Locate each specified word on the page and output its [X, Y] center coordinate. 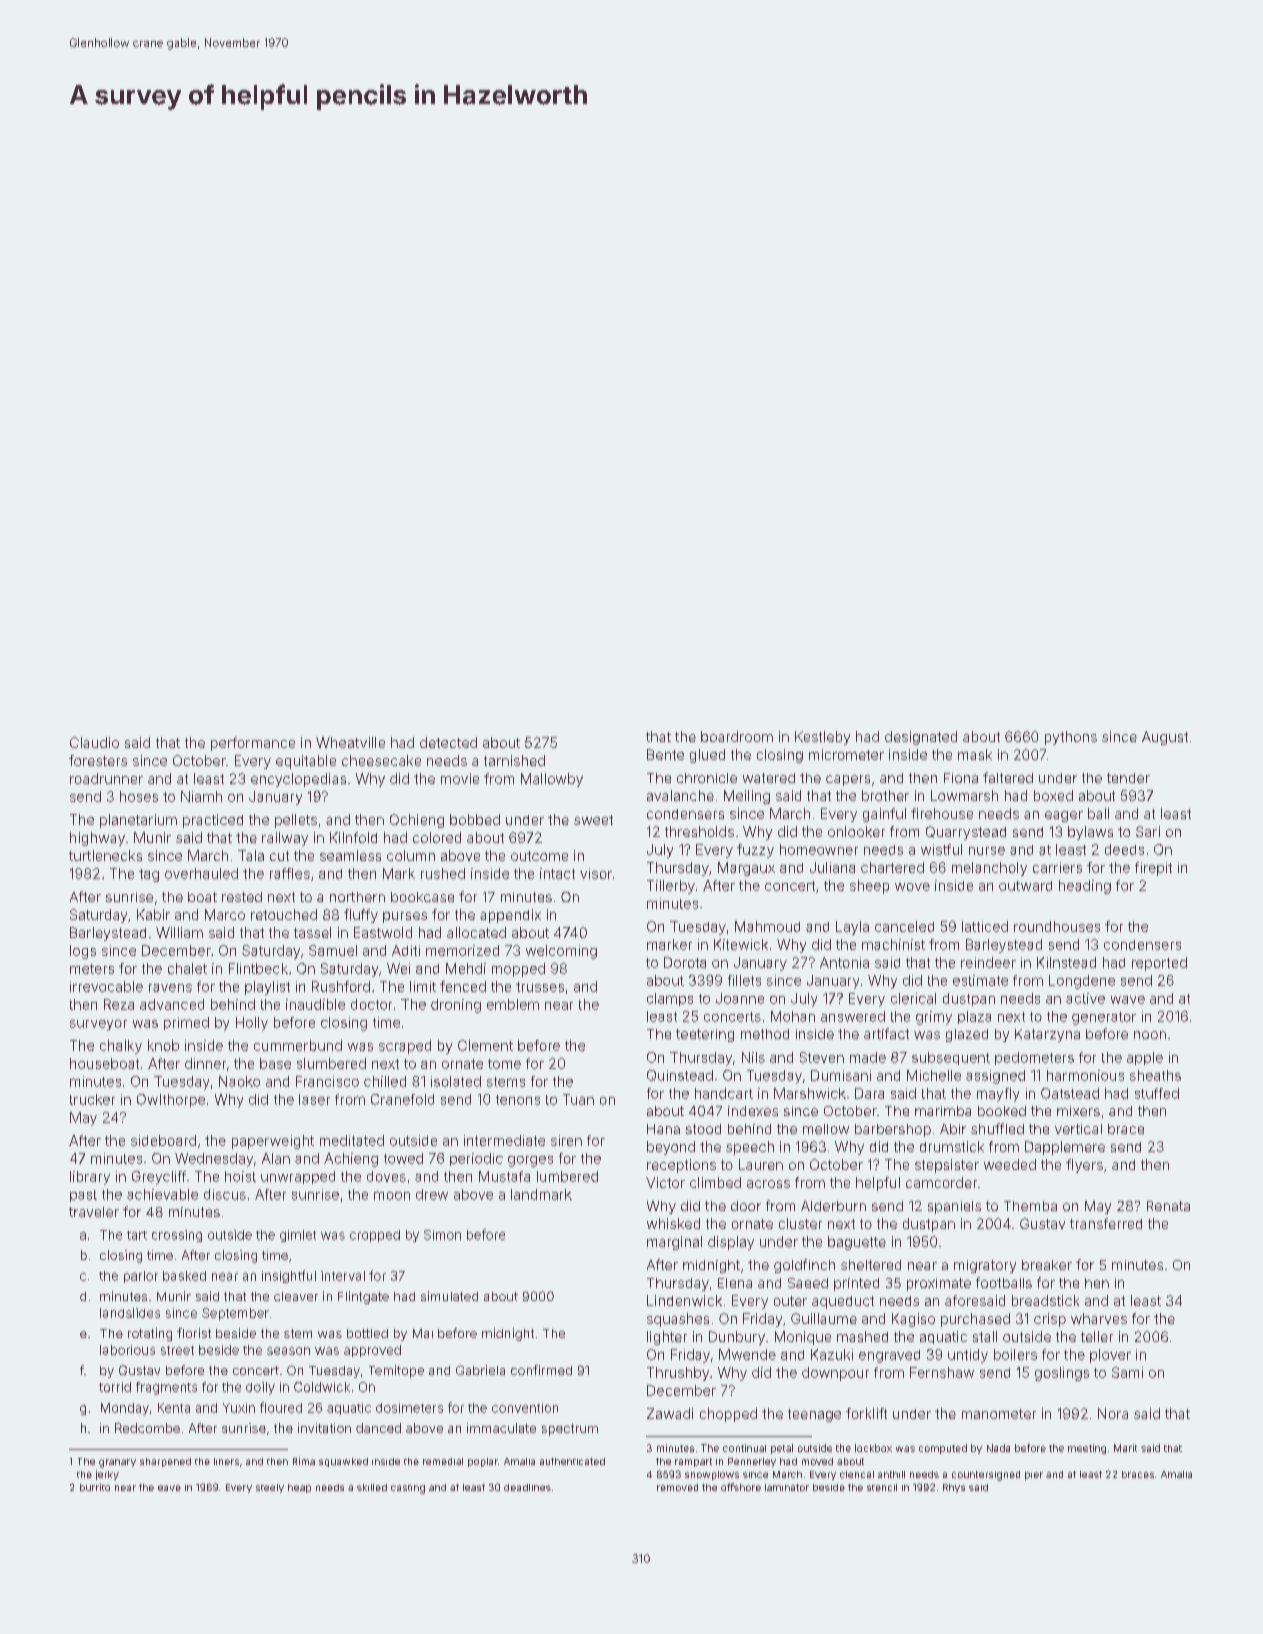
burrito [95, 1487]
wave [1128, 1000]
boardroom [737, 736]
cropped [375, 1236]
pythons [1071, 738]
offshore [741, 1487]
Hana [663, 1129]
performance [253, 744]
